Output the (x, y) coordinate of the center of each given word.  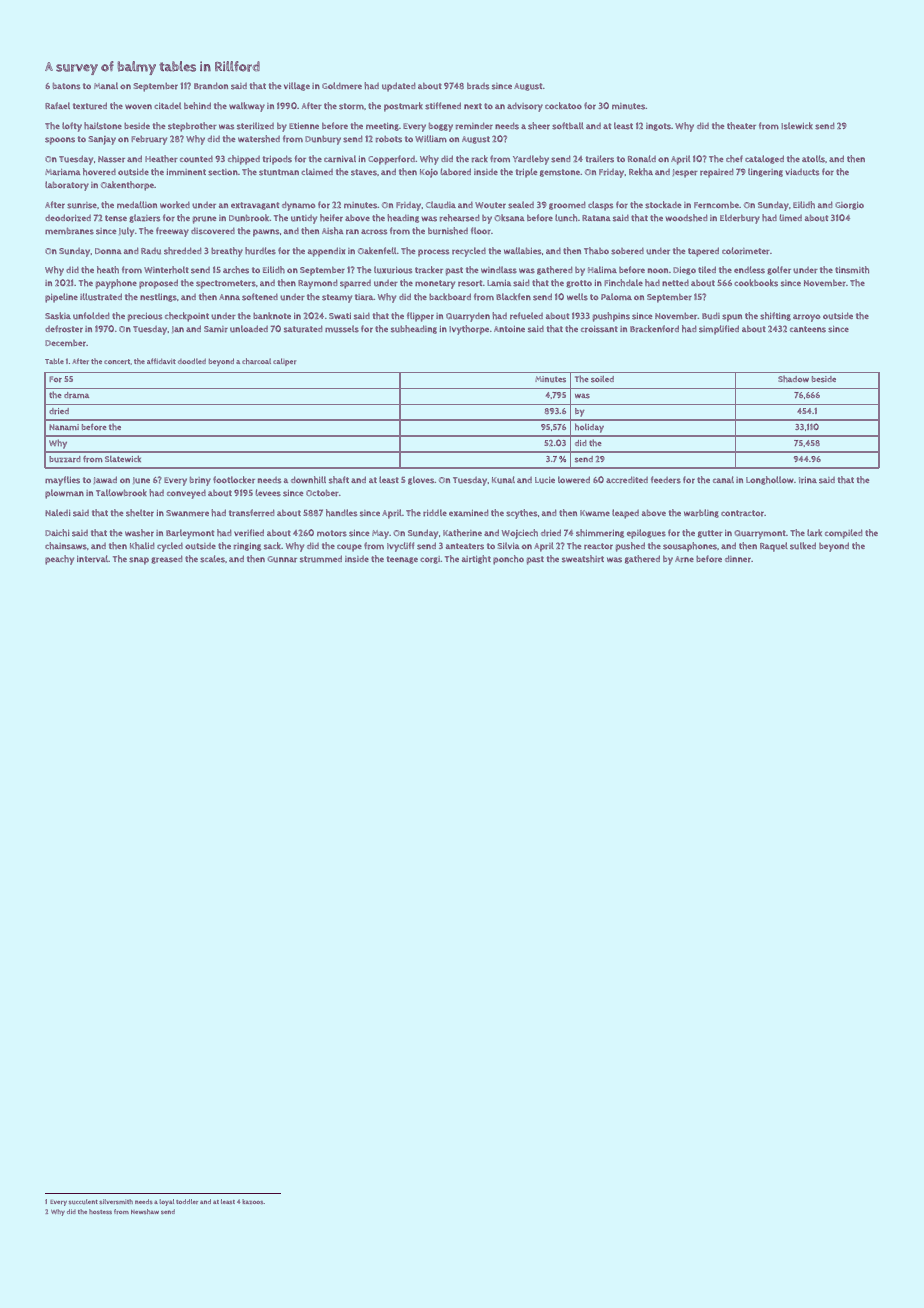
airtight (476, 559)
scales (212, 559)
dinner (738, 559)
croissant (599, 329)
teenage (402, 560)
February (149, 140)
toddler (187, 1201)
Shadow (793, 378)
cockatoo (563, 105)
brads (478, 86)
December (65, 343)
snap (139, 561)
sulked (803, 546)
